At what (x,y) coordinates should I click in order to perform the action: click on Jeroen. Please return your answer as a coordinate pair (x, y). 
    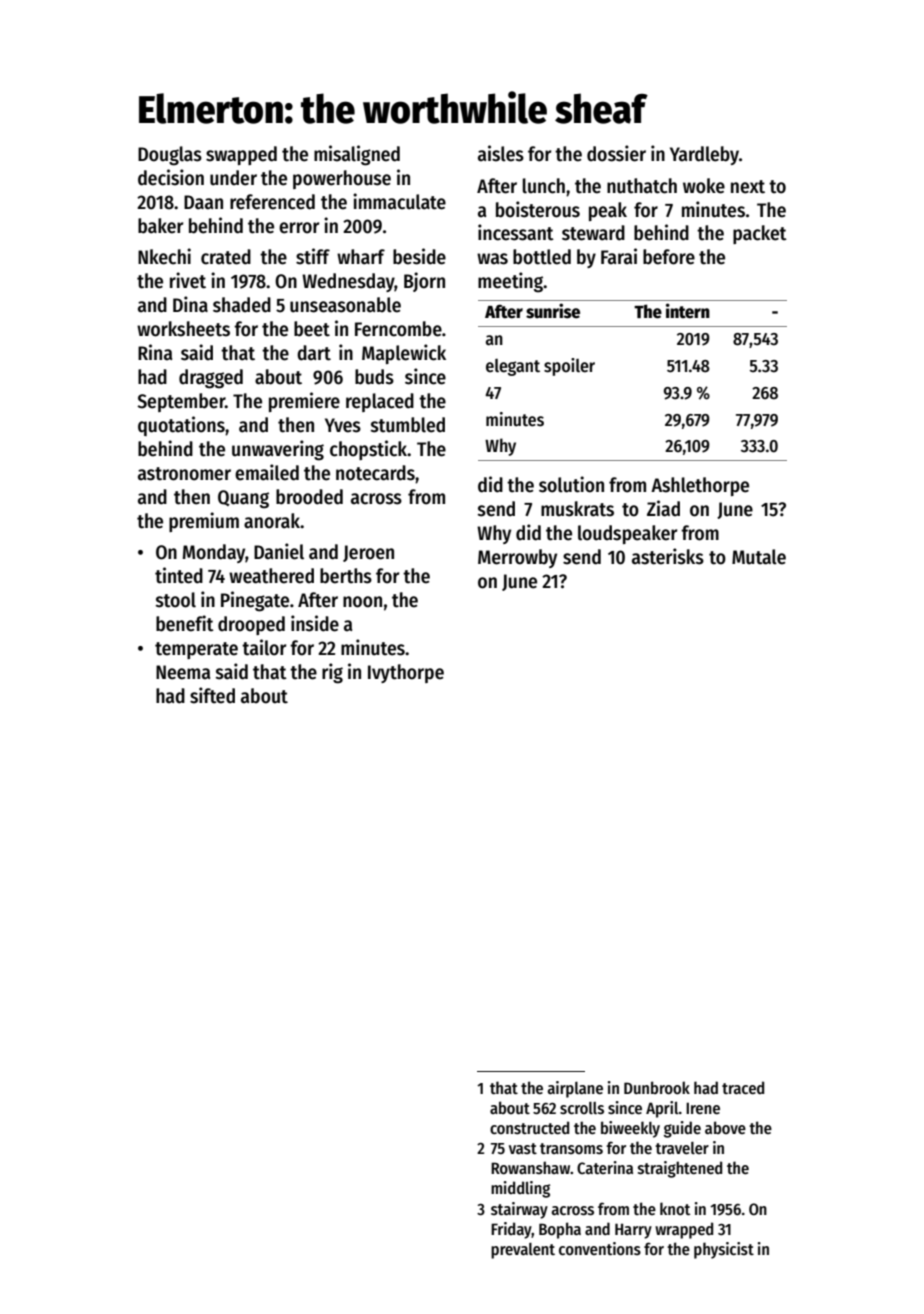
    Looking at the image, I should click on (368, 553).
